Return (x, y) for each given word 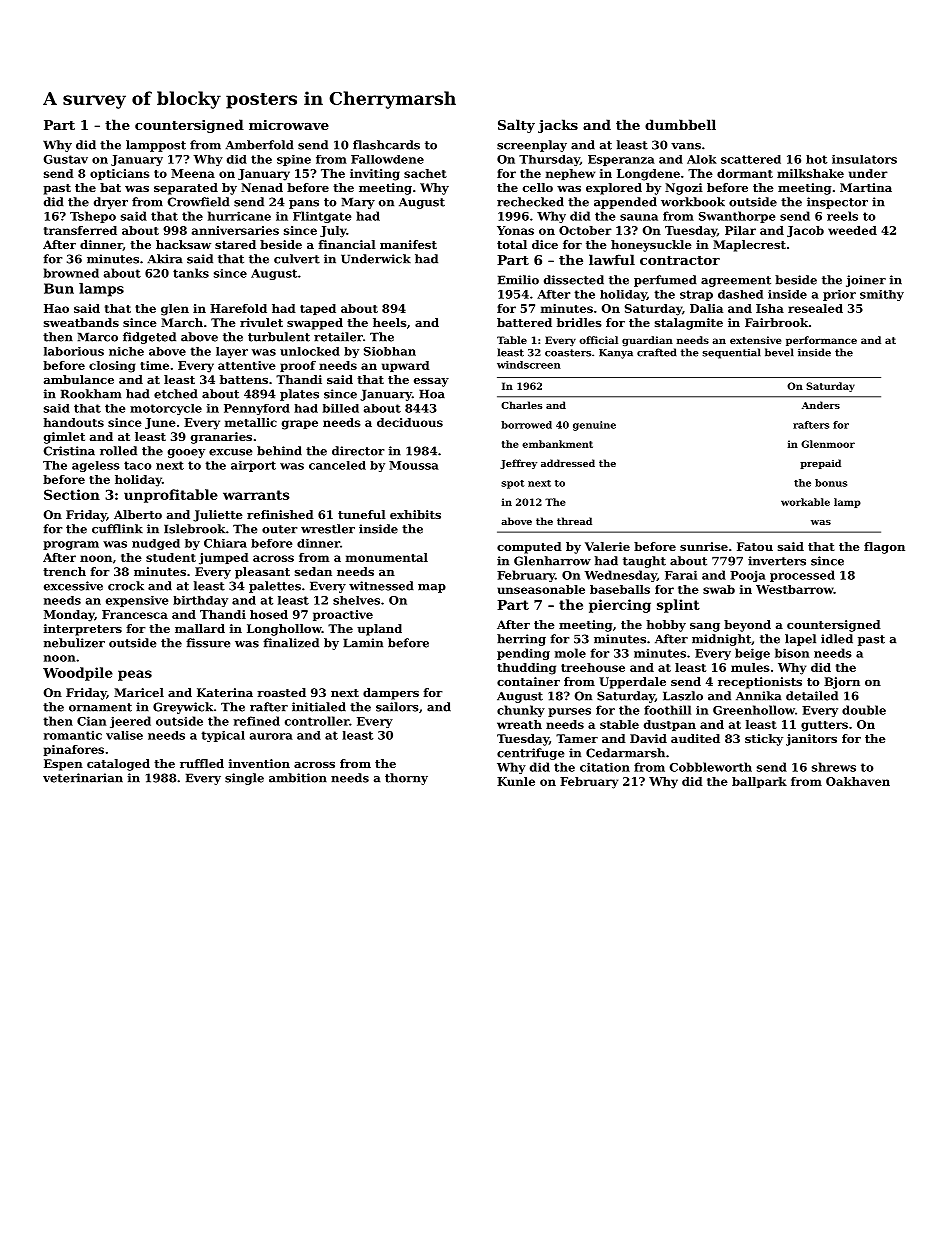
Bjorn (842, 683)
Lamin (363, 643)
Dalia (706, 308)
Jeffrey (518, 464)
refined (257, 721)
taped (318, 309)
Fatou (755, 546)
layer (232, 352)
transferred (80, 230)
